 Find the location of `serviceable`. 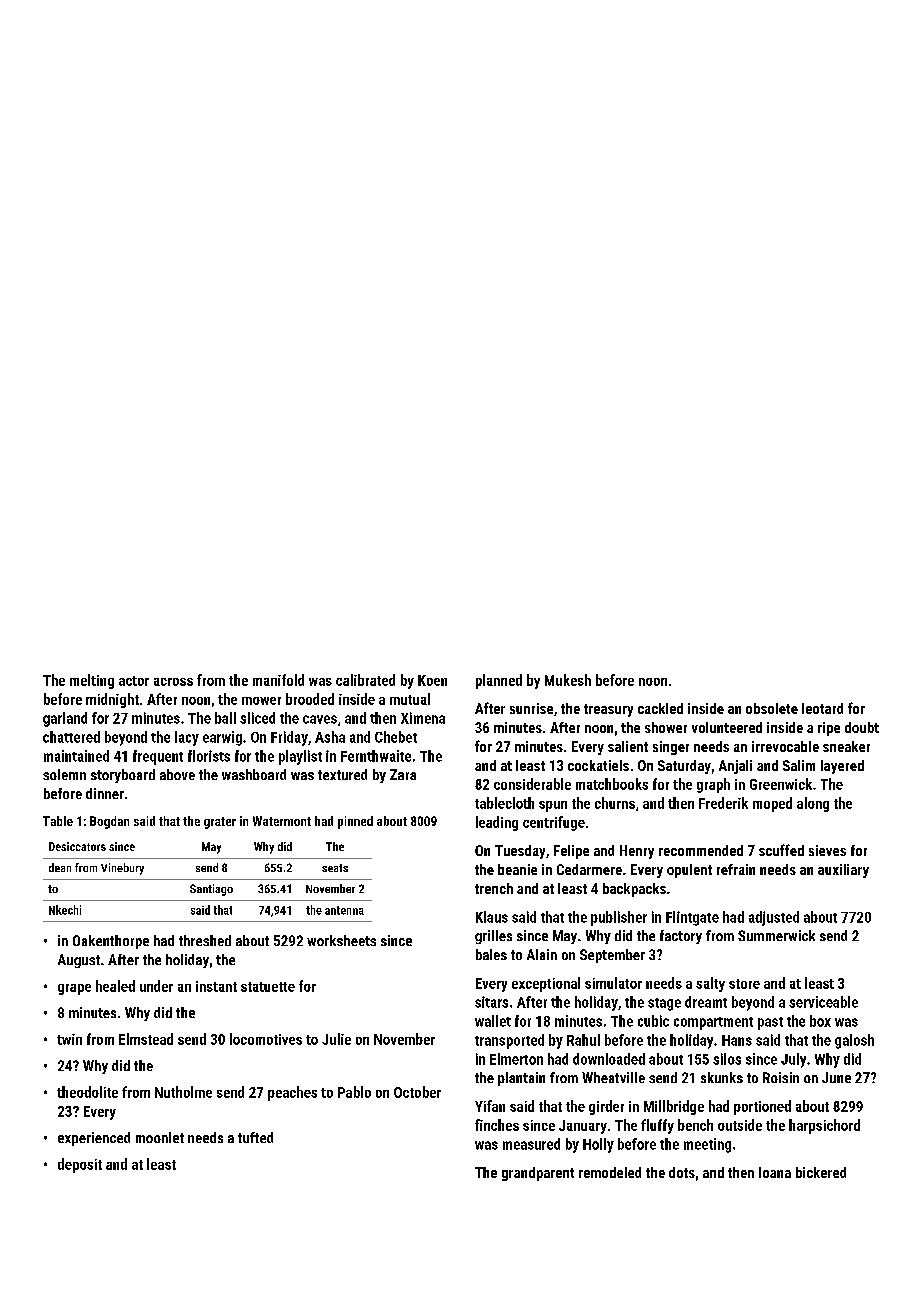

serviceable is located at coordinates (823, 1002).
